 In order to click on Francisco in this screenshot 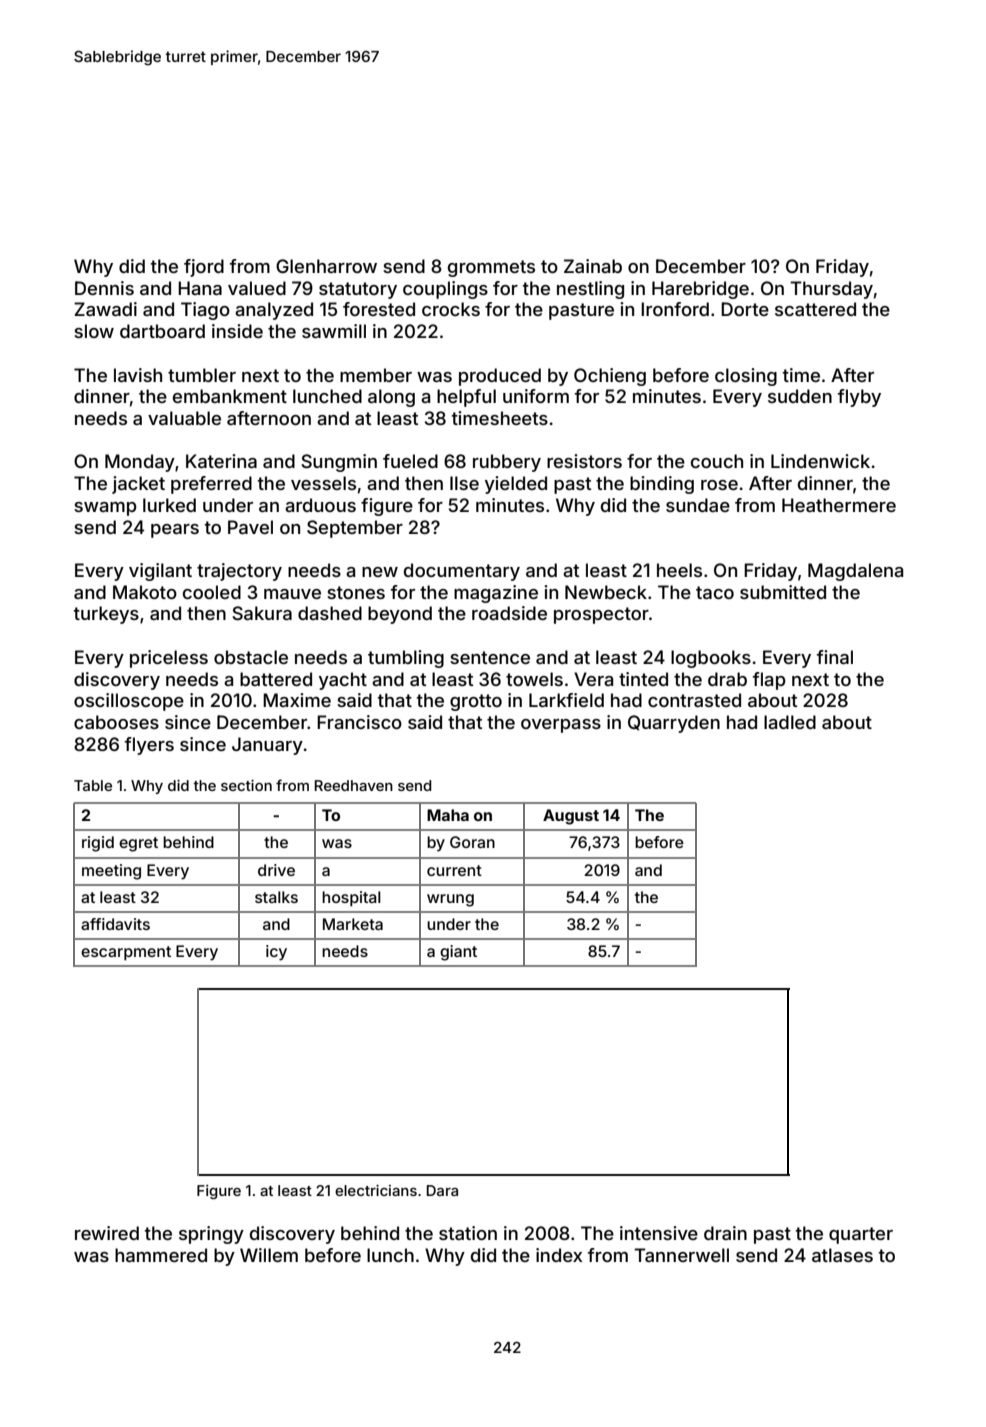, I will do `click(359, 722)`.
